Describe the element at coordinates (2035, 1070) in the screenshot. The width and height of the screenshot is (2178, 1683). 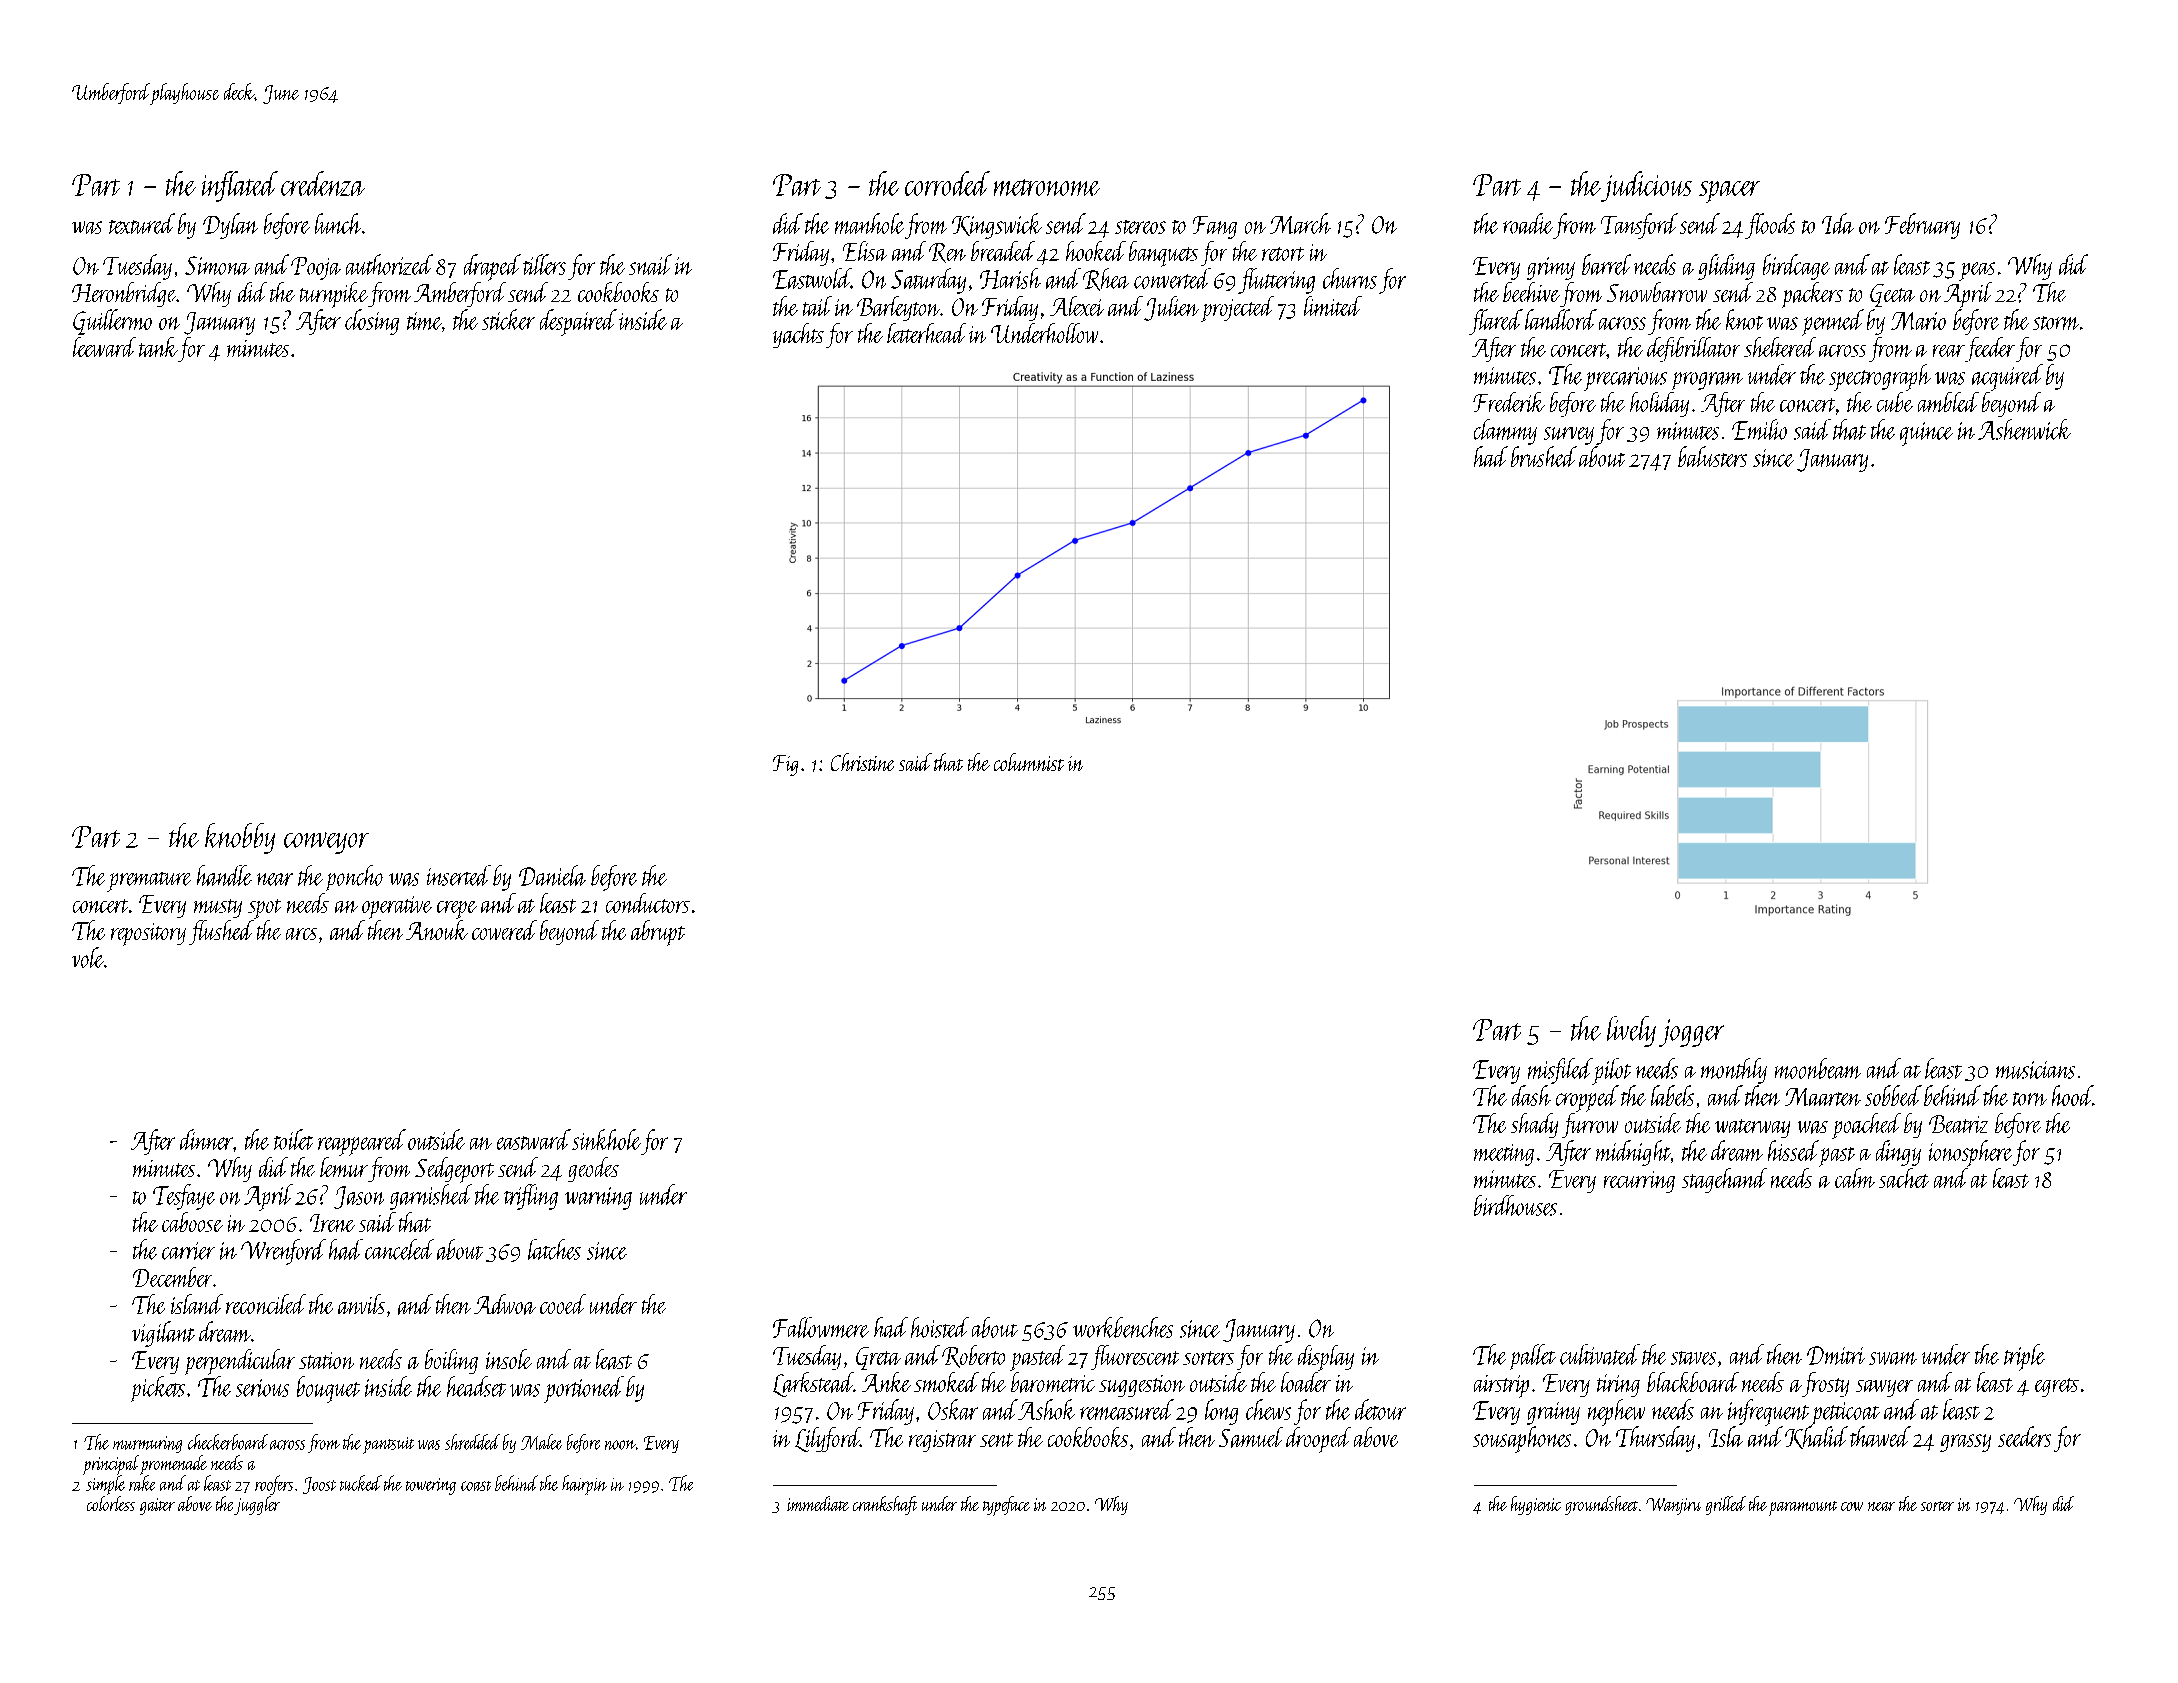
I see `musicians` at that location.
